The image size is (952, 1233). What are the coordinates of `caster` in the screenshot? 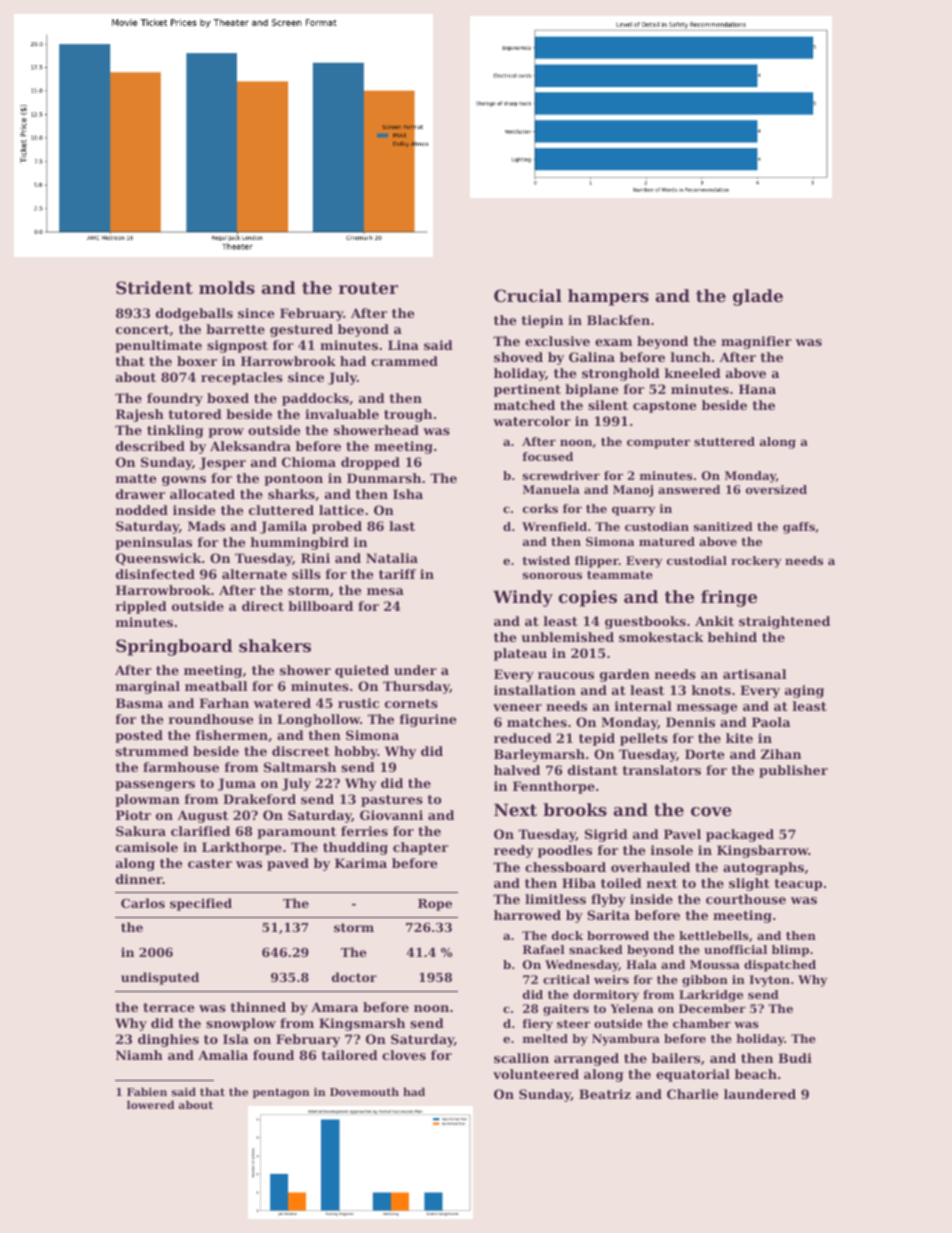 It's located at (210, 863).
